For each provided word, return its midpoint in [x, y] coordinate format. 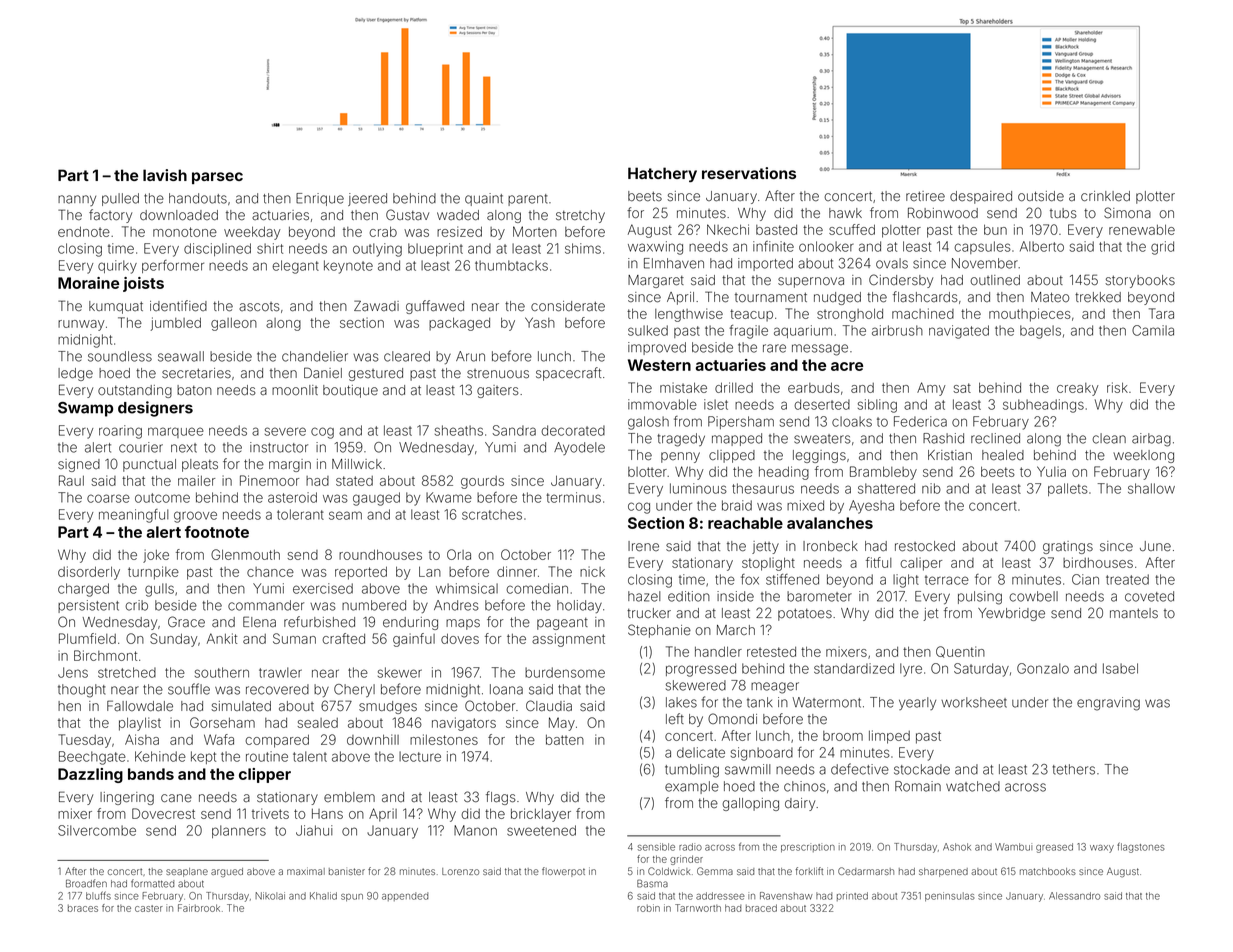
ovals [892, 263]
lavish [165, 175]
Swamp [85, 409]
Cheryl [354, 690]
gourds [482, 482]
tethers [1073, 769]
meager [775, 688]
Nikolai [270, 896]
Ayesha [871, 507]
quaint [484, 199]
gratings [1068, 547]
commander [266, 605]
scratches [492, 514]
